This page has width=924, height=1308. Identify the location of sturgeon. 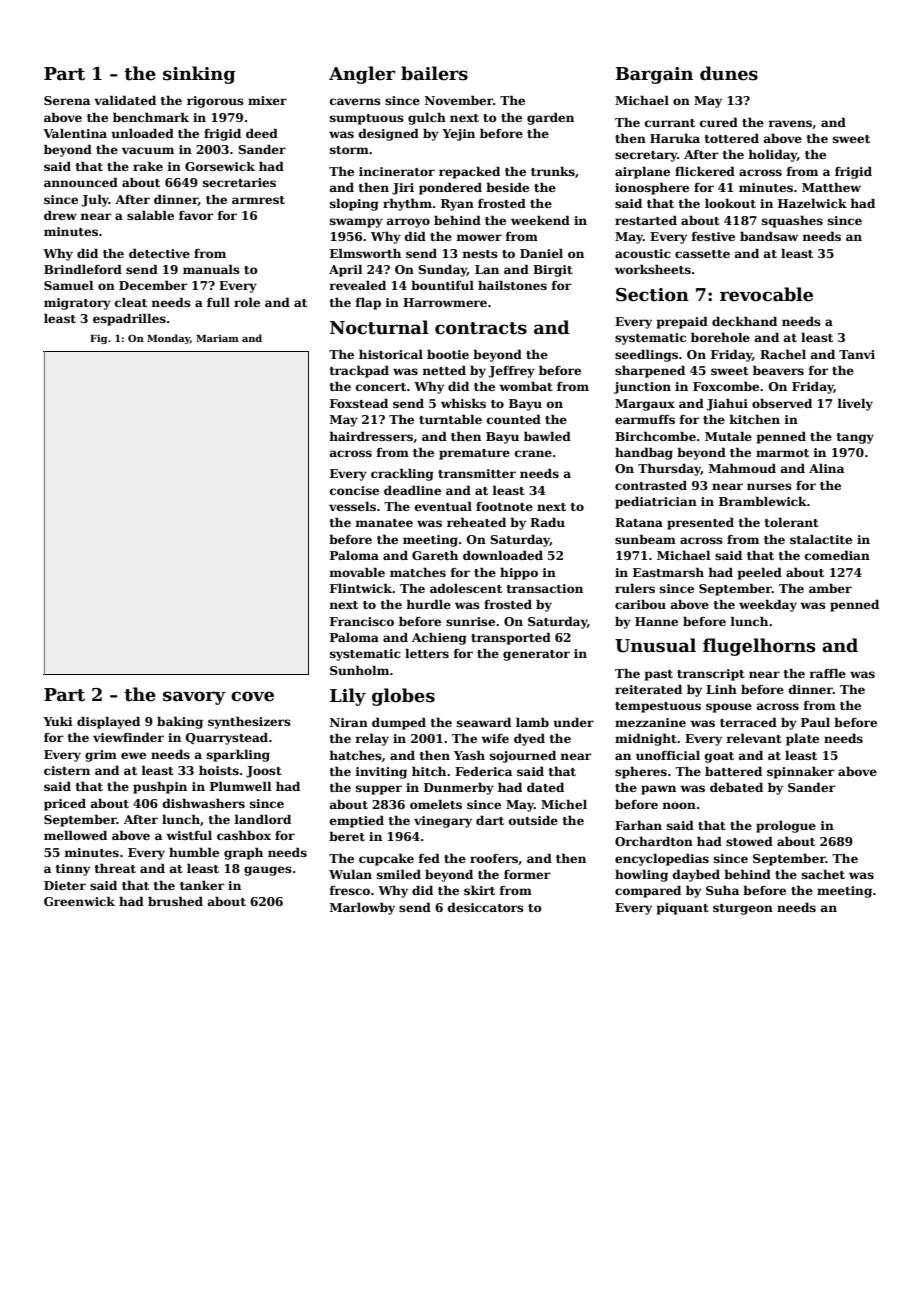
(743, 909).
